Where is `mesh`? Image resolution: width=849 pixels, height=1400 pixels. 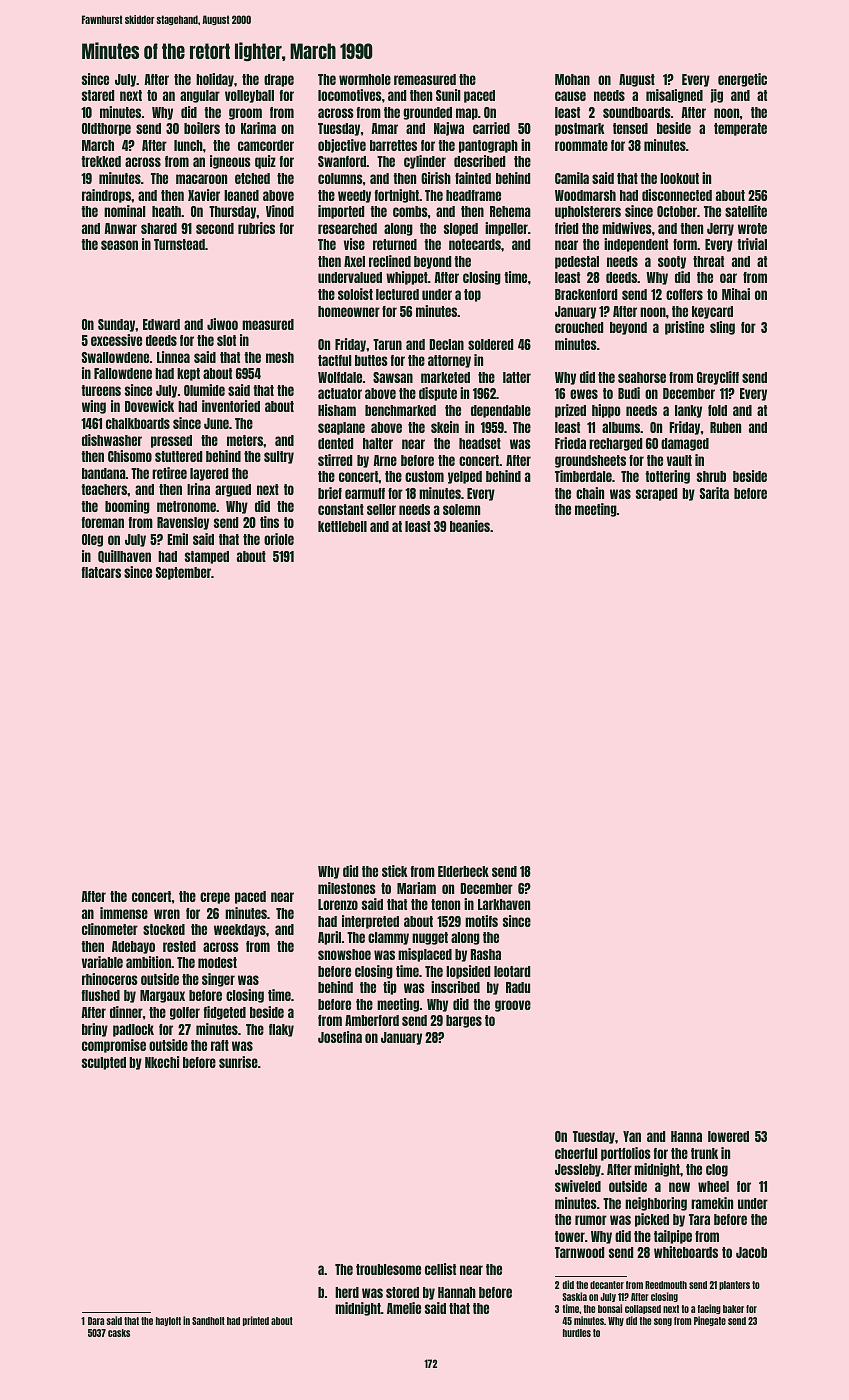 mesh is located at coordinates (280, 357).
